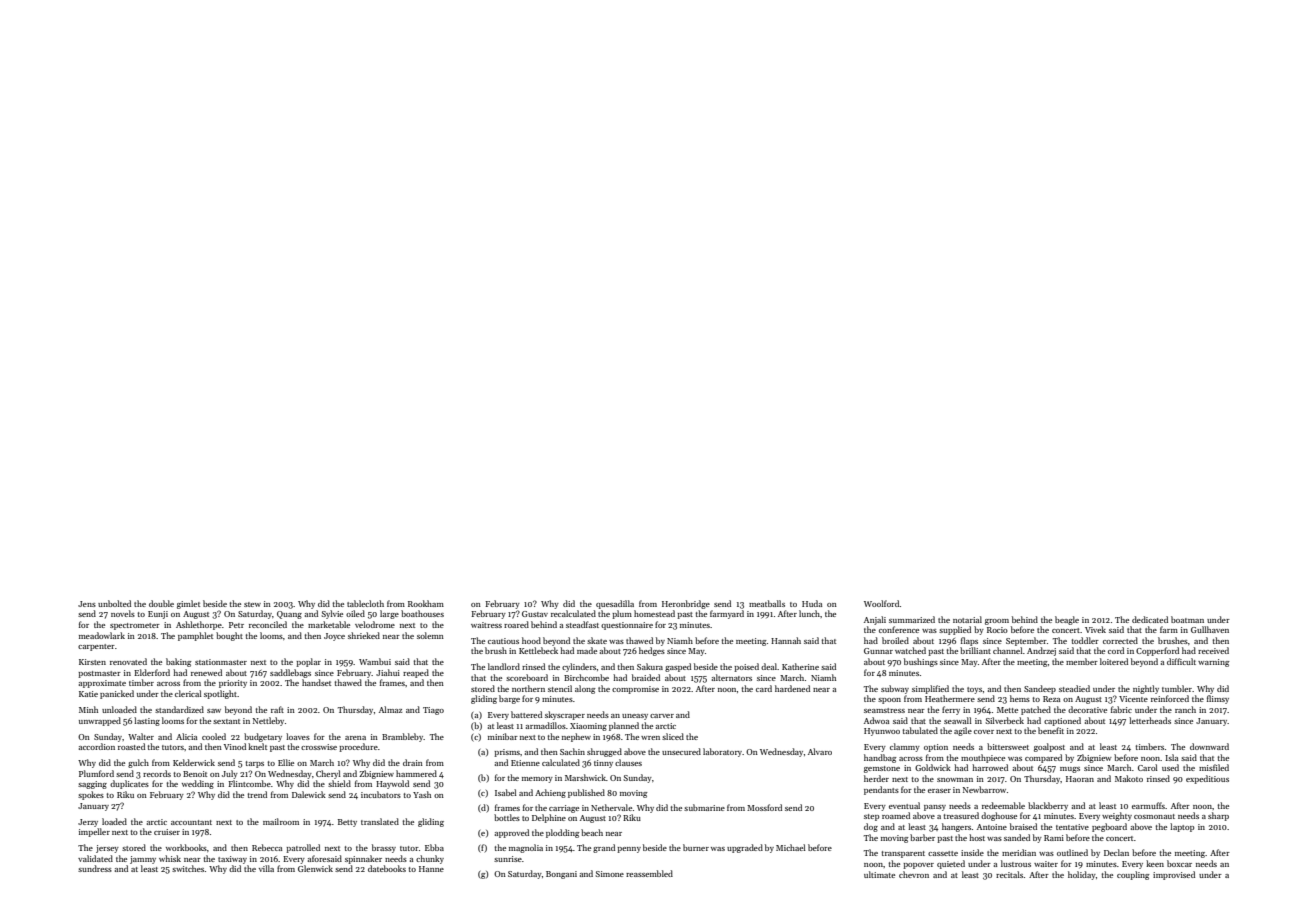 The height and width of the screenshot is (924, 1308). I want to click on northern, so click(528, 688).
